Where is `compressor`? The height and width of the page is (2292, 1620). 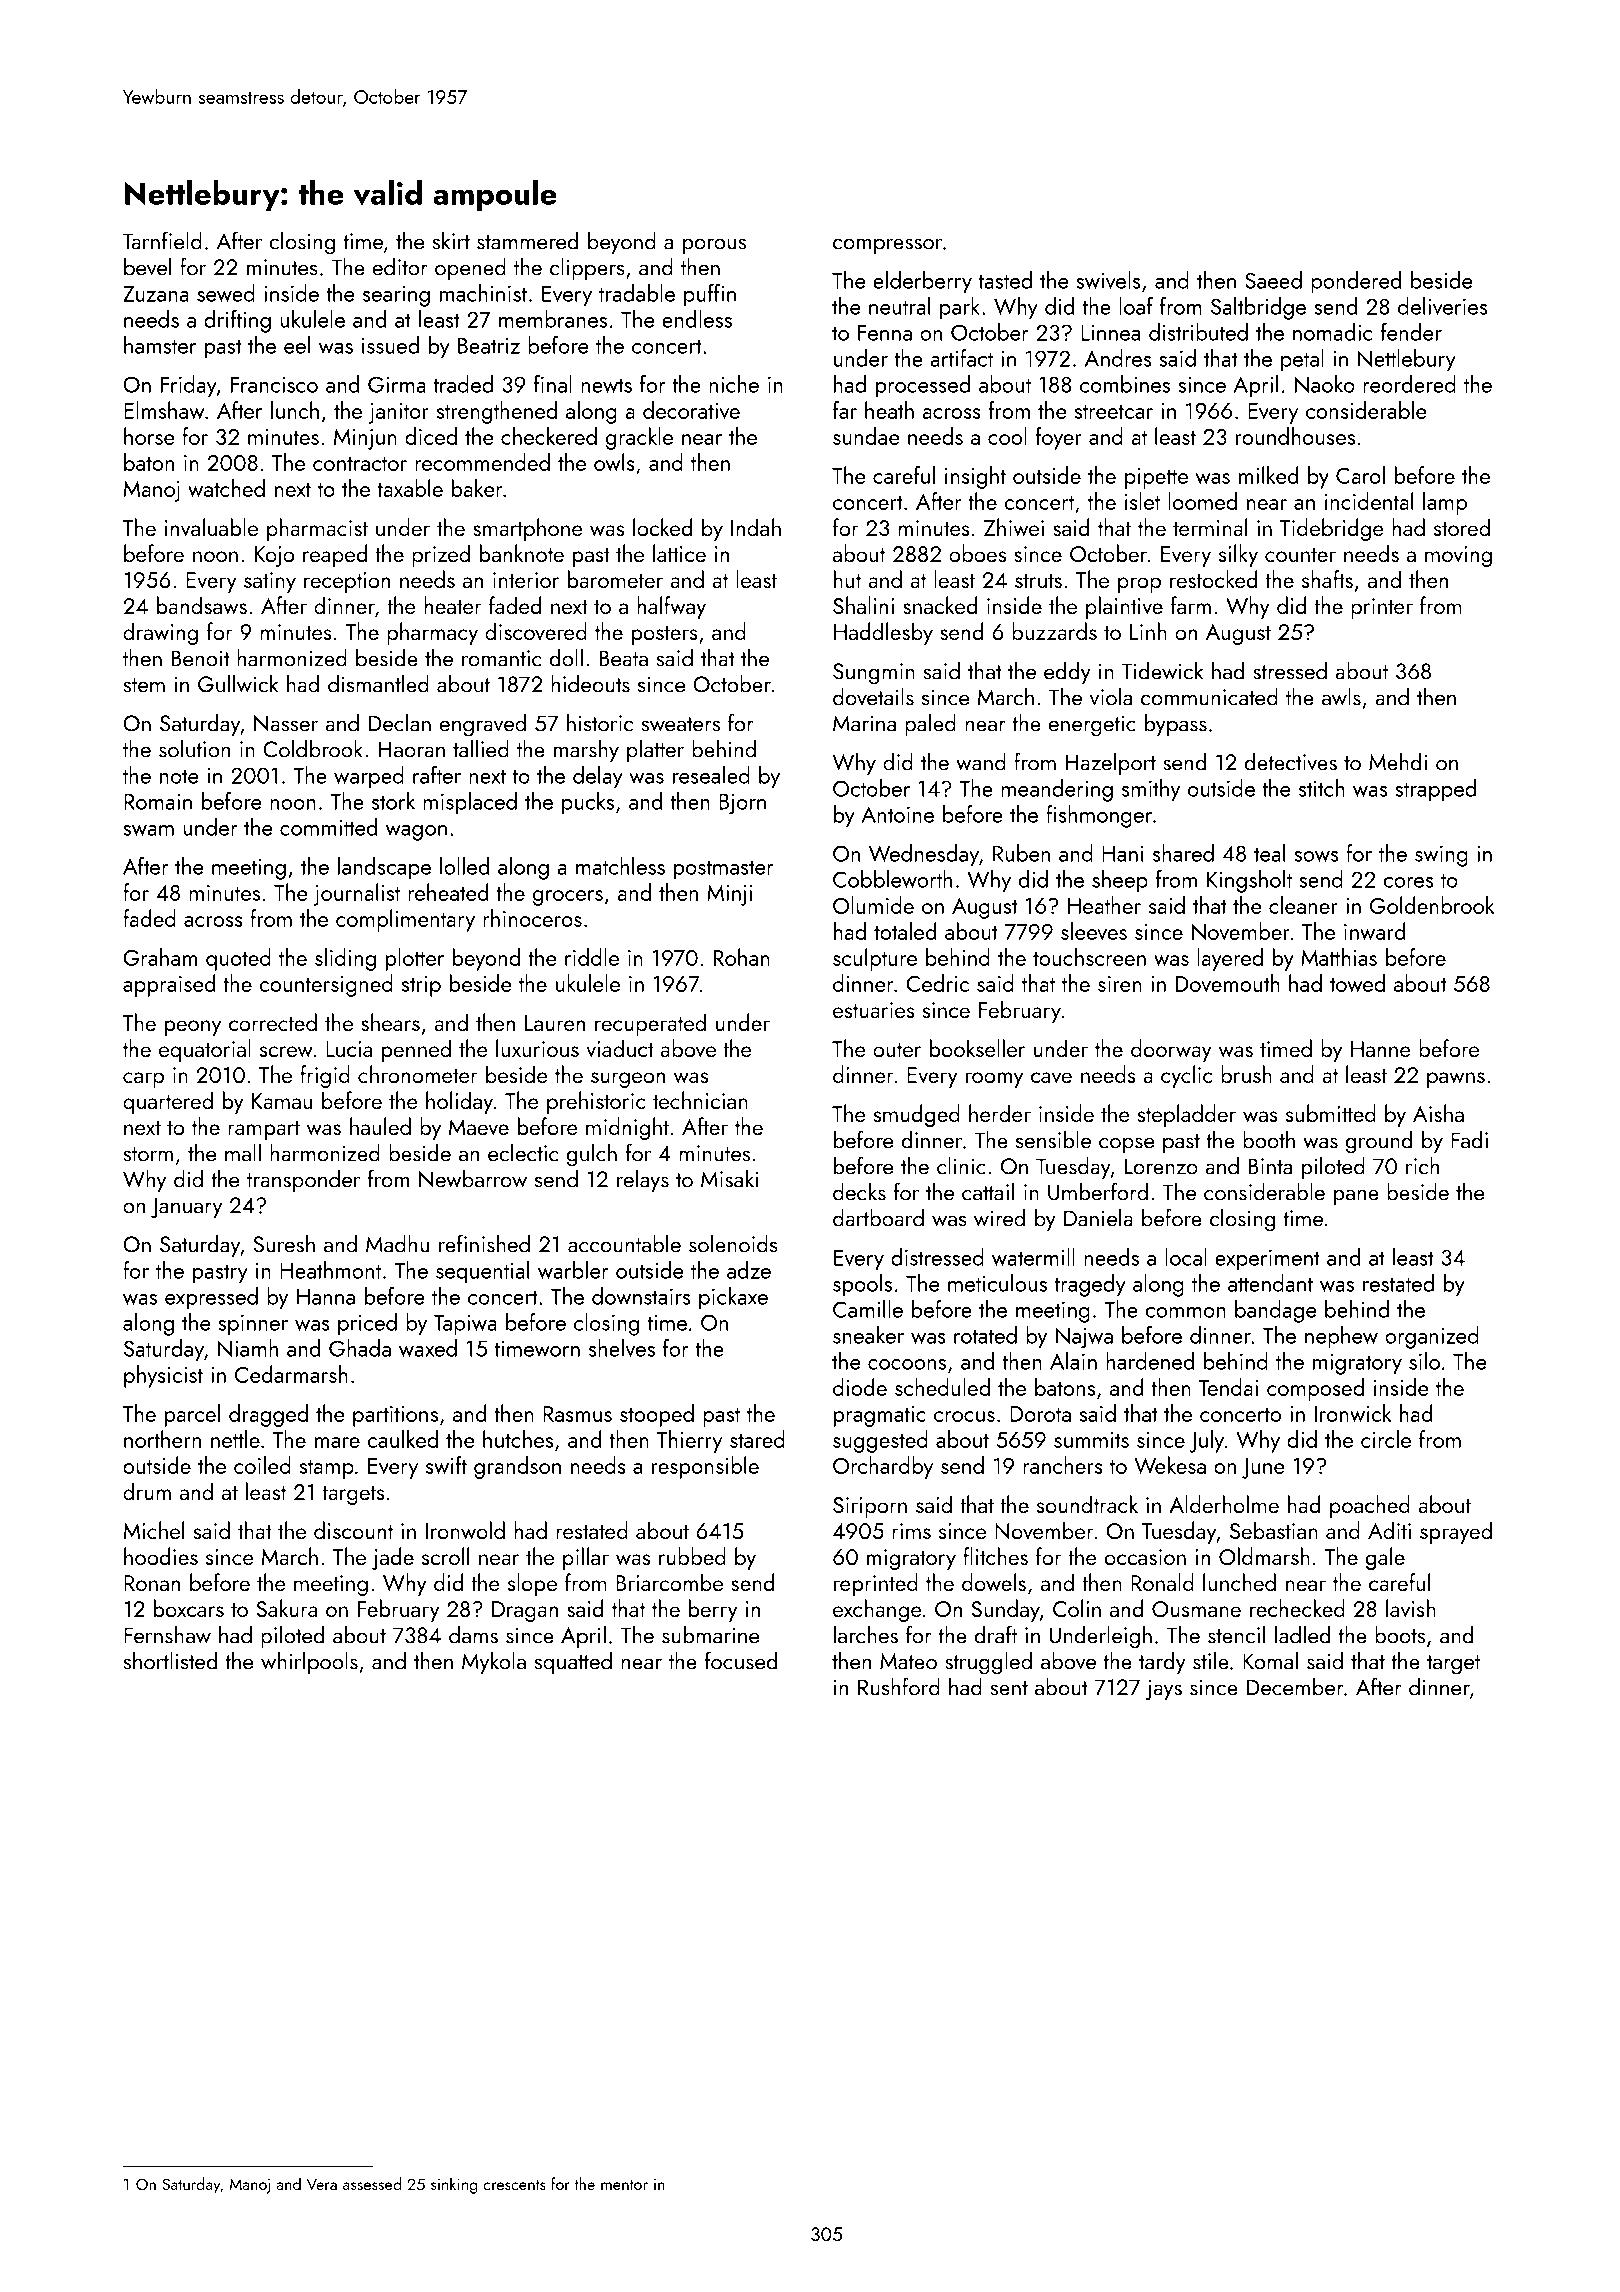 compressor is located at coordinates (887, 246).
